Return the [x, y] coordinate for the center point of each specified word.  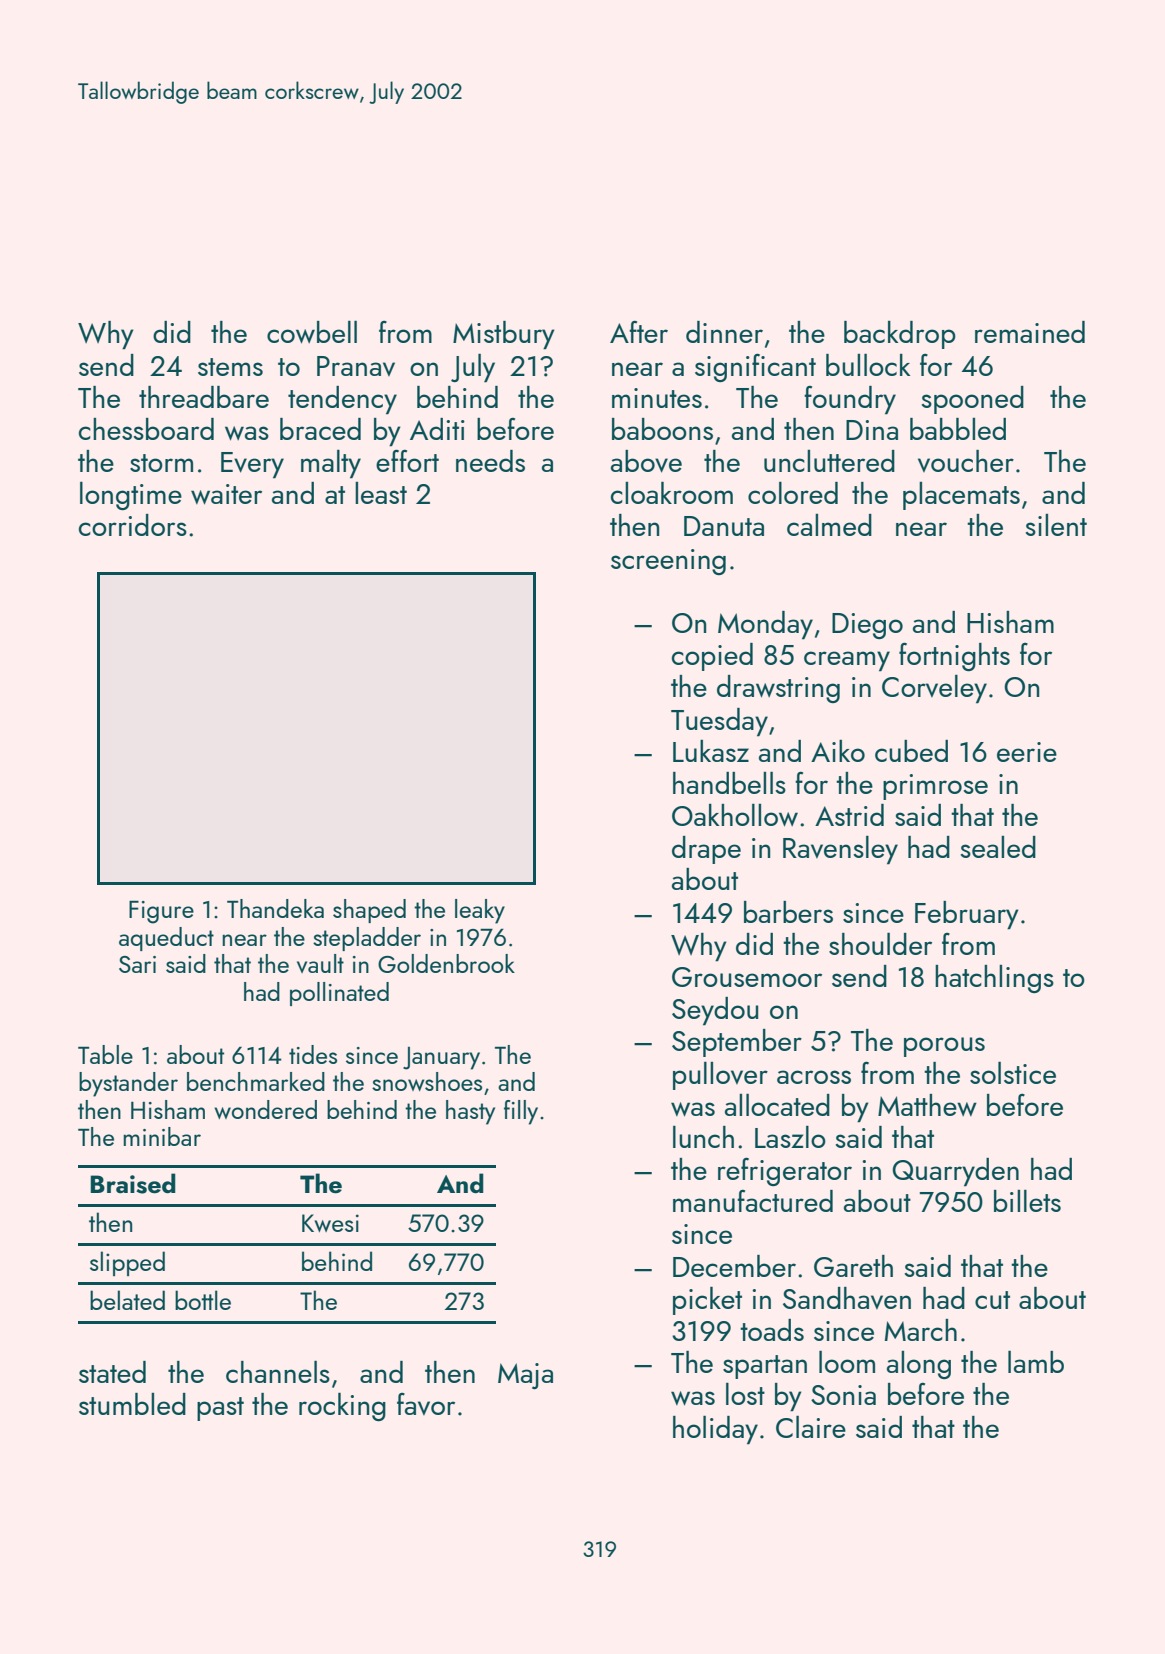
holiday [715, 1430]
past [220, 1409]
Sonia [843, 1395]
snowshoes [427, 1081]
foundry [850, 400]
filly [521, 1112]
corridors [133, 525]
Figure [161, 912]
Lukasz [711, 750]
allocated [777, 1104]
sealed [998, 847]
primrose [935, 787]
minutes [657, 398]
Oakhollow [735, 815]
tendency [342, 400]
